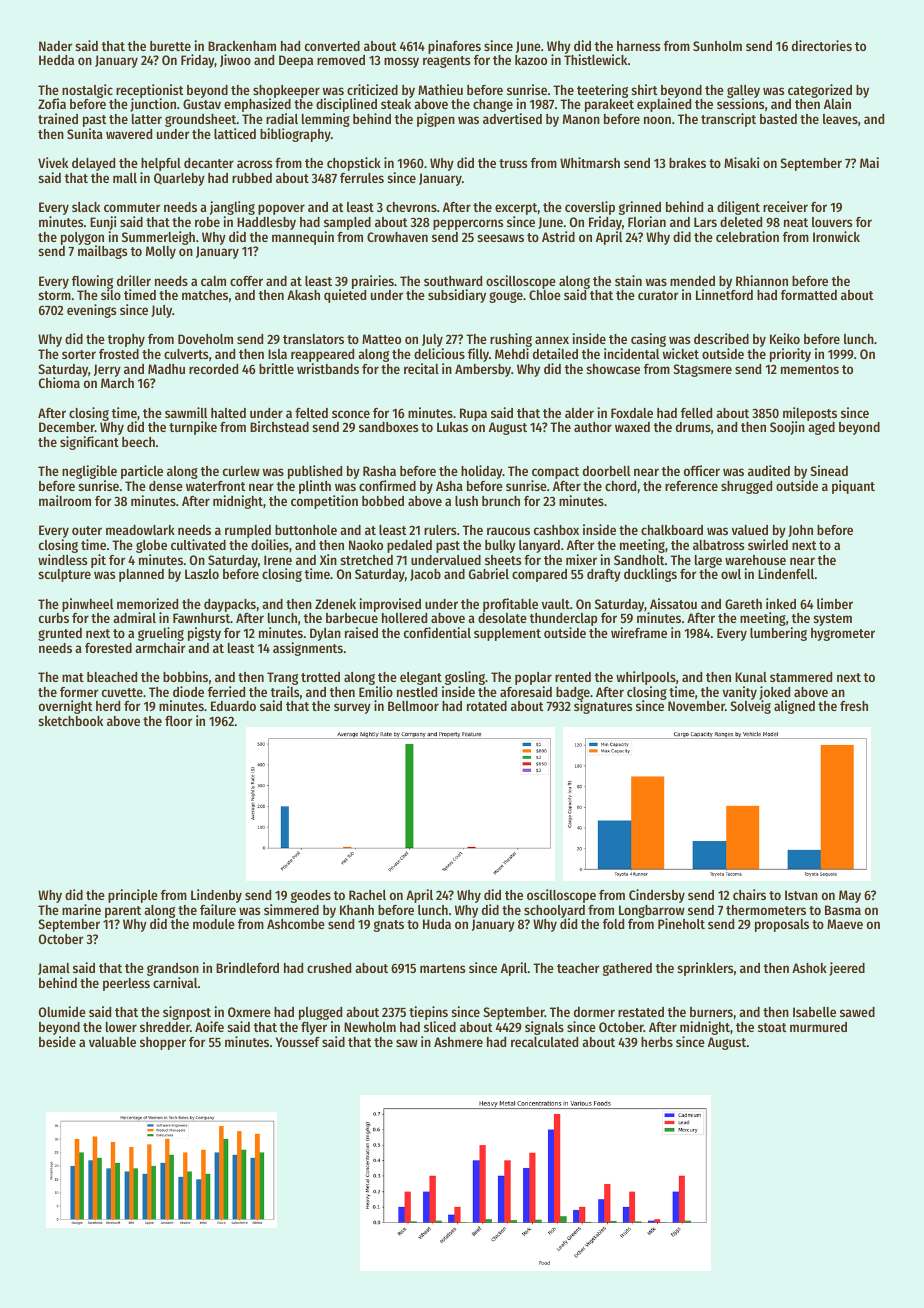  What do you see at coordinates (112, 1042) in the screenshot?
I see `valuable` at bounding box center [112, 1042].
